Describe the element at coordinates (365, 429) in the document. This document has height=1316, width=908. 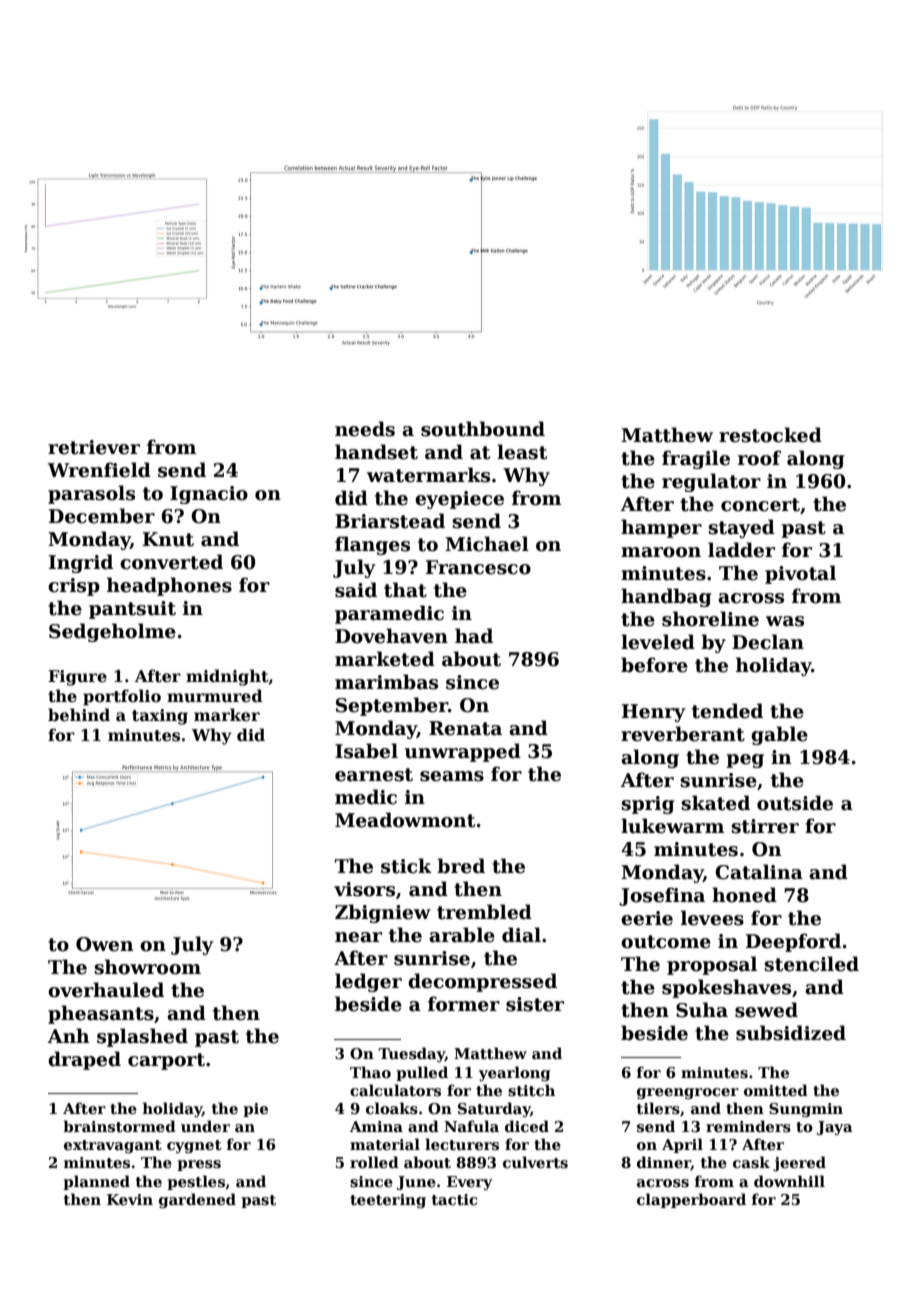
I see `needs` at that location.
